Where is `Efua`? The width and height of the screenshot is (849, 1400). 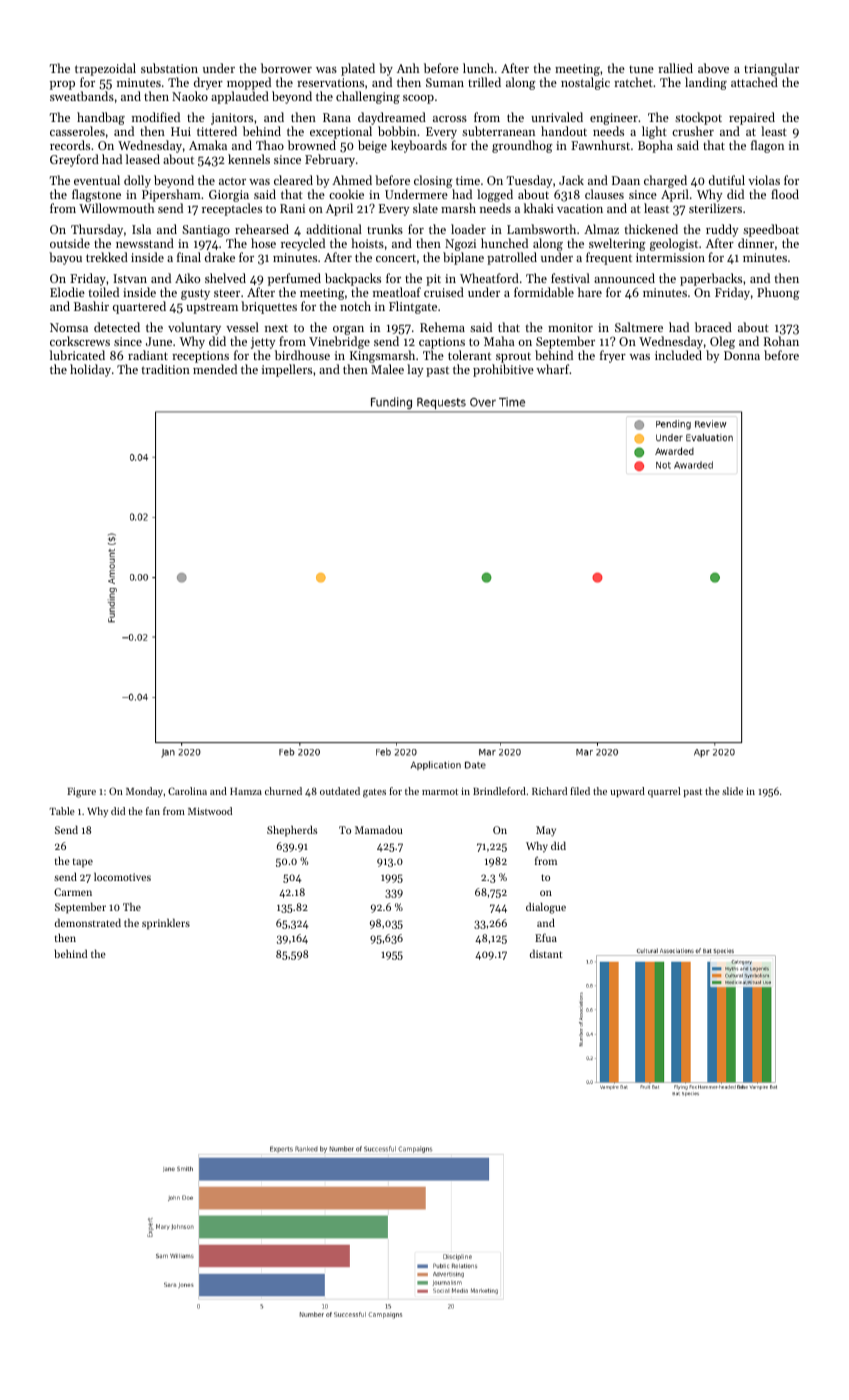
Efua is located at coordinates (546, 937).
